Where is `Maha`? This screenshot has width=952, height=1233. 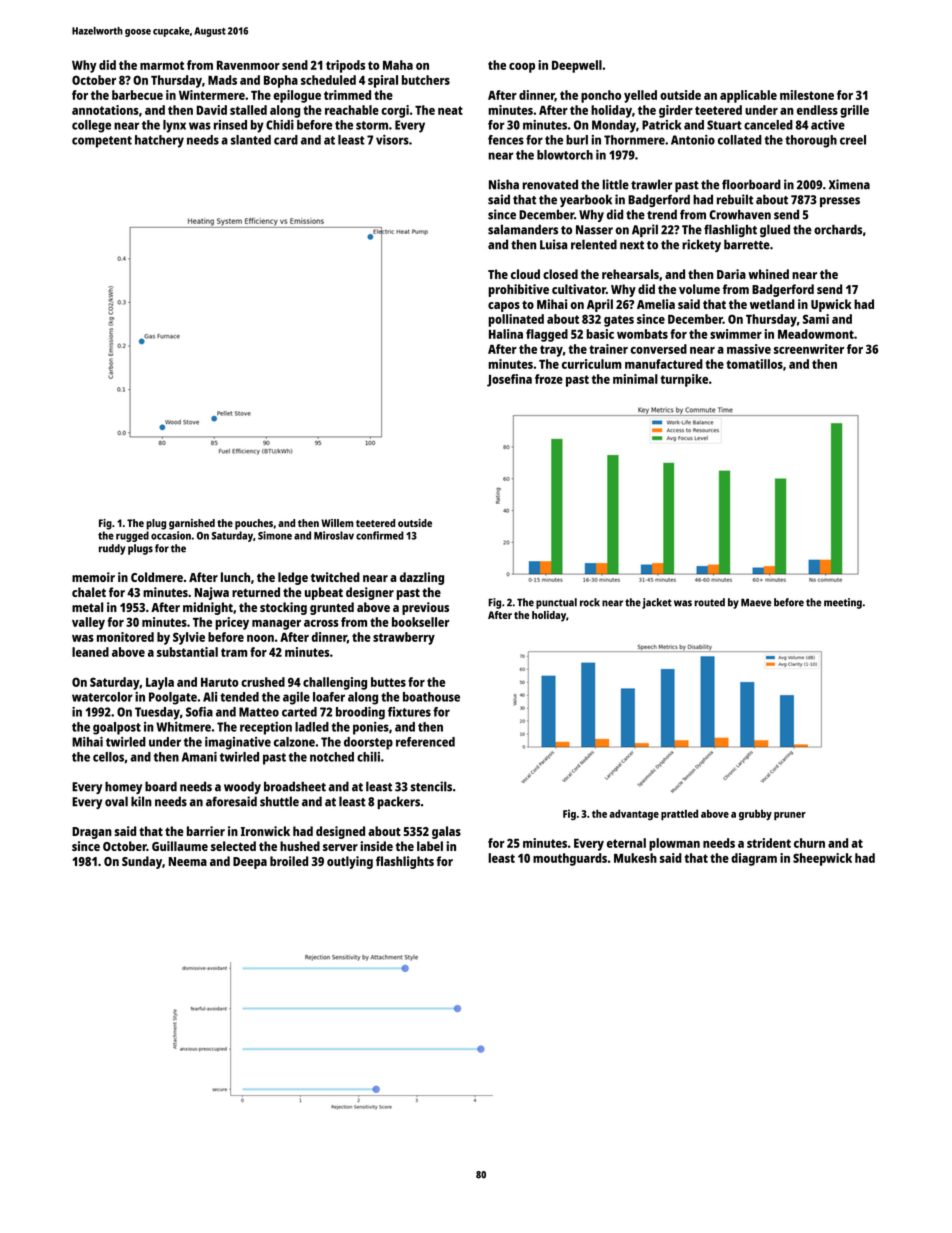 Maha is located at coordinates (398, 65).
